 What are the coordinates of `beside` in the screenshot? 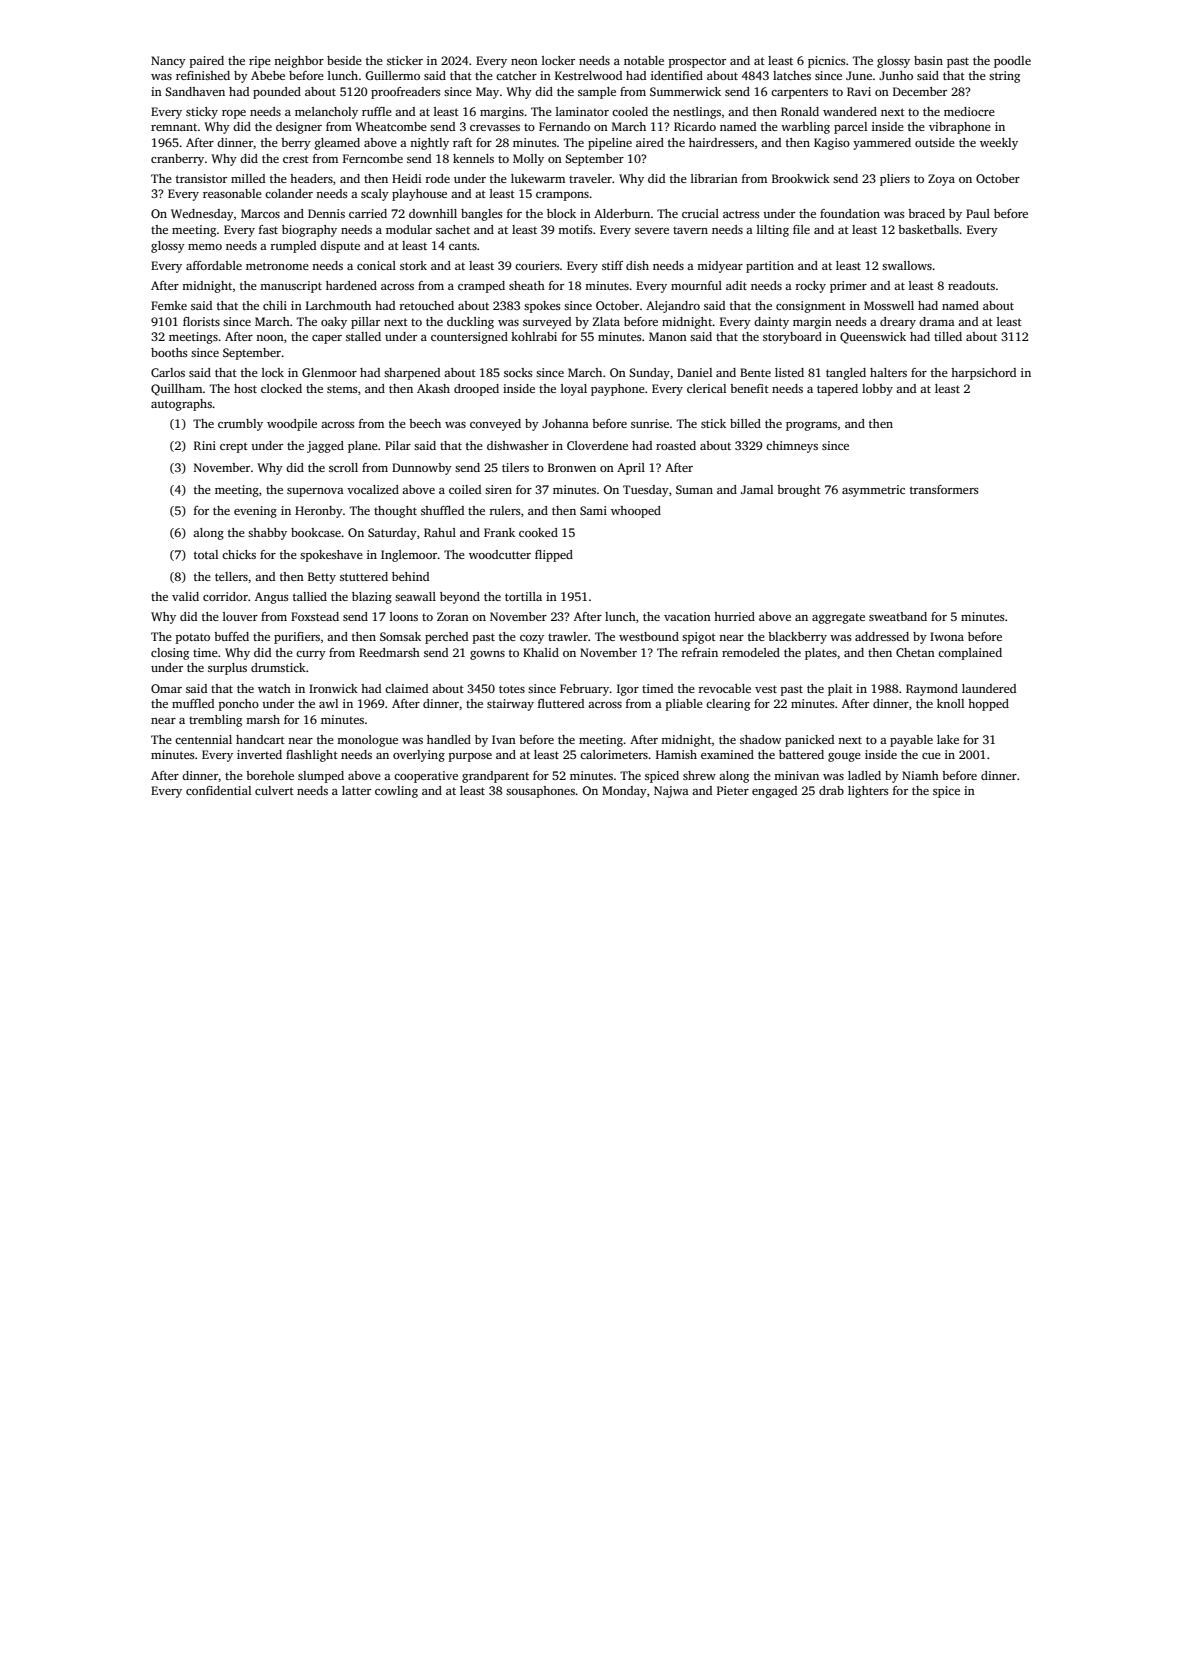 It's located at (344, 60).
